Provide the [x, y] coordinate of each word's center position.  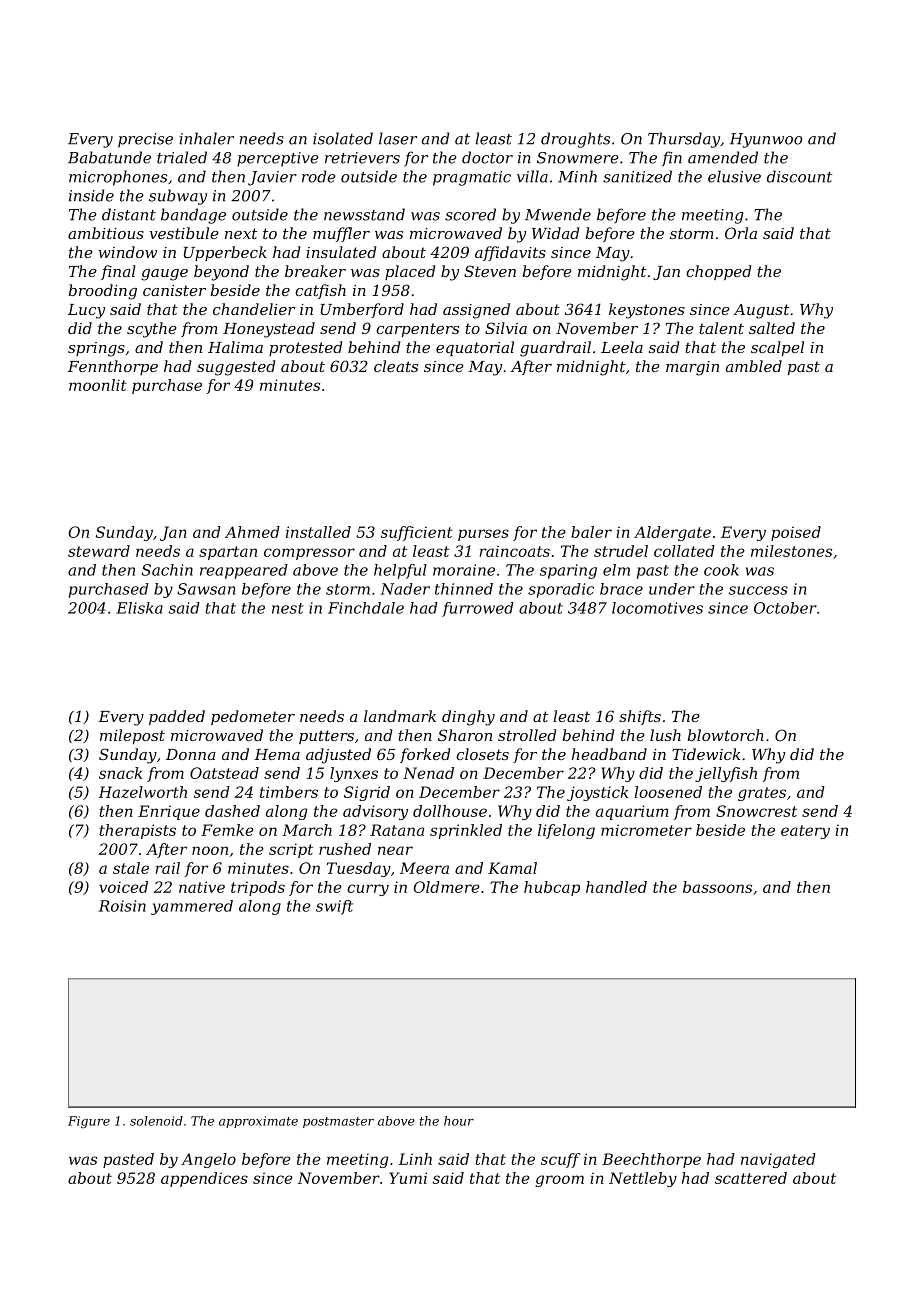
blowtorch [726, 735]
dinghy [468, 718]
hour [459, 1121]
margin [692, 368]
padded [177, 717]
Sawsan [206, 589]
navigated [778, 1160]
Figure [89, 1122]
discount [799, 176]
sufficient [417, 533]
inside [91, 195]
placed [410, 272]
